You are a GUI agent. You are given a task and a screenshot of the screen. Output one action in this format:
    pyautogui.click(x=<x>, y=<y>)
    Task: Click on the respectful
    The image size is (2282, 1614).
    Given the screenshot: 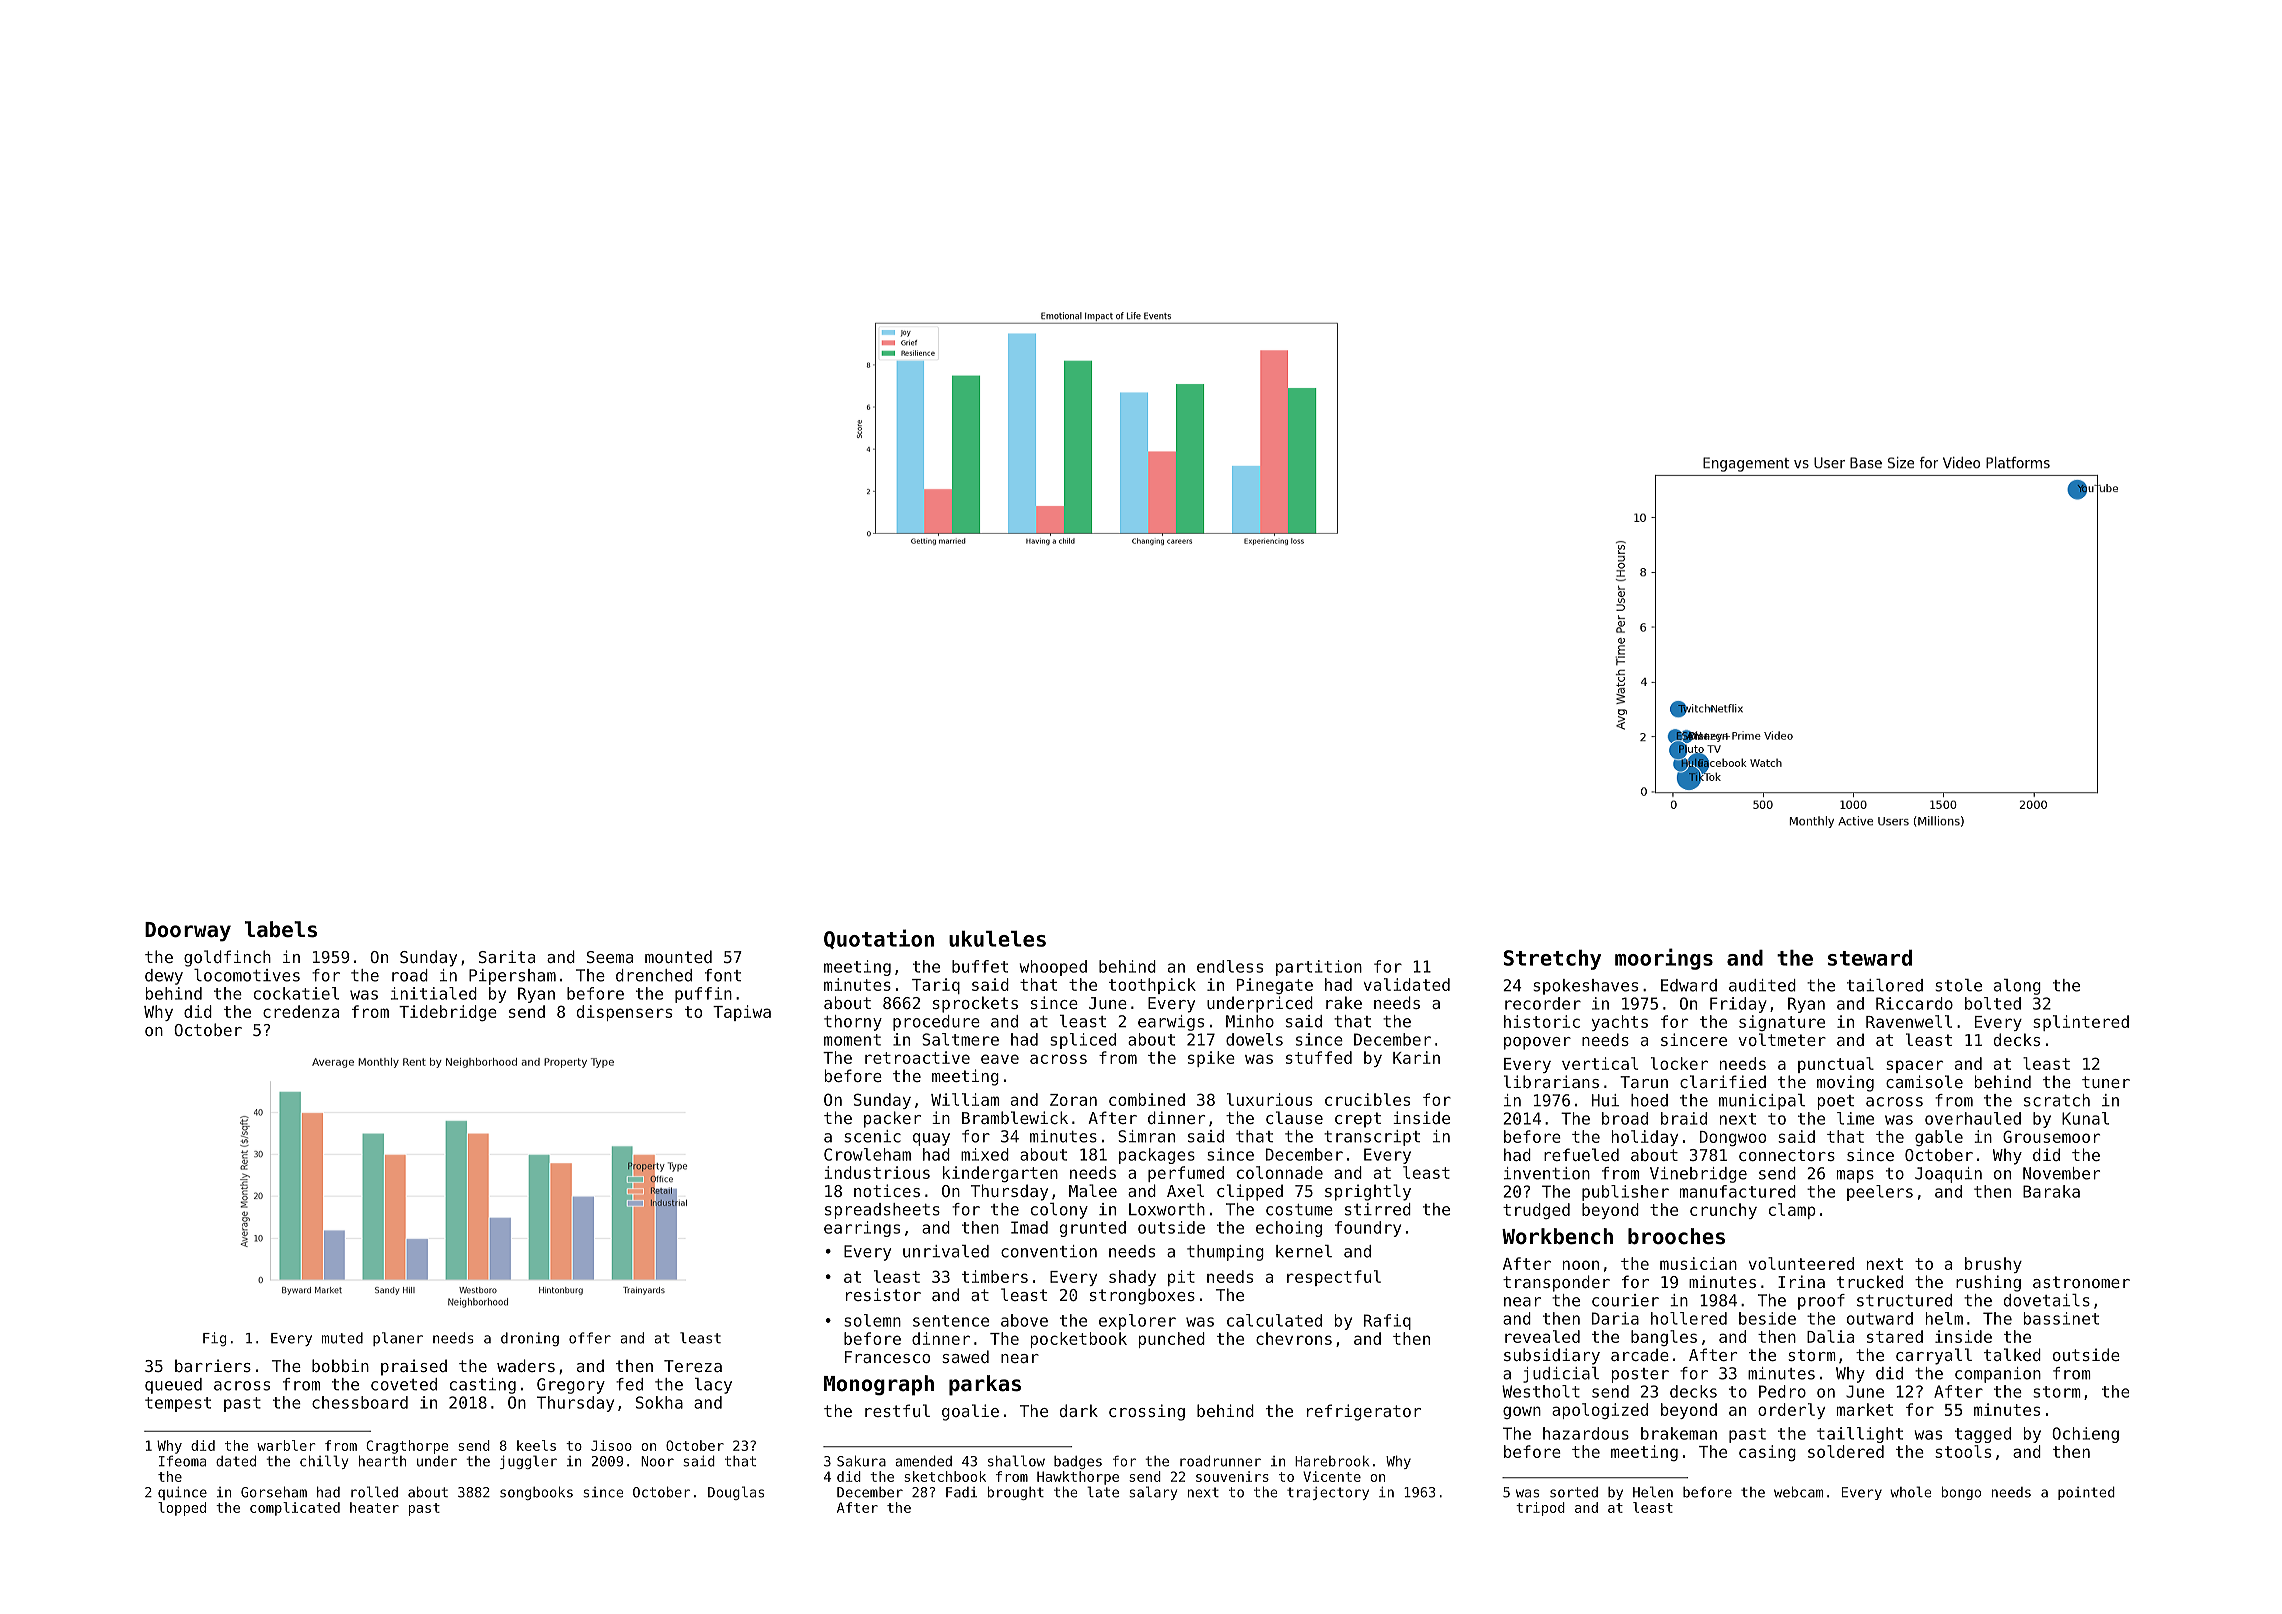 What is the action you would take?
    pyautogui.click(x=1334, y=1278)
